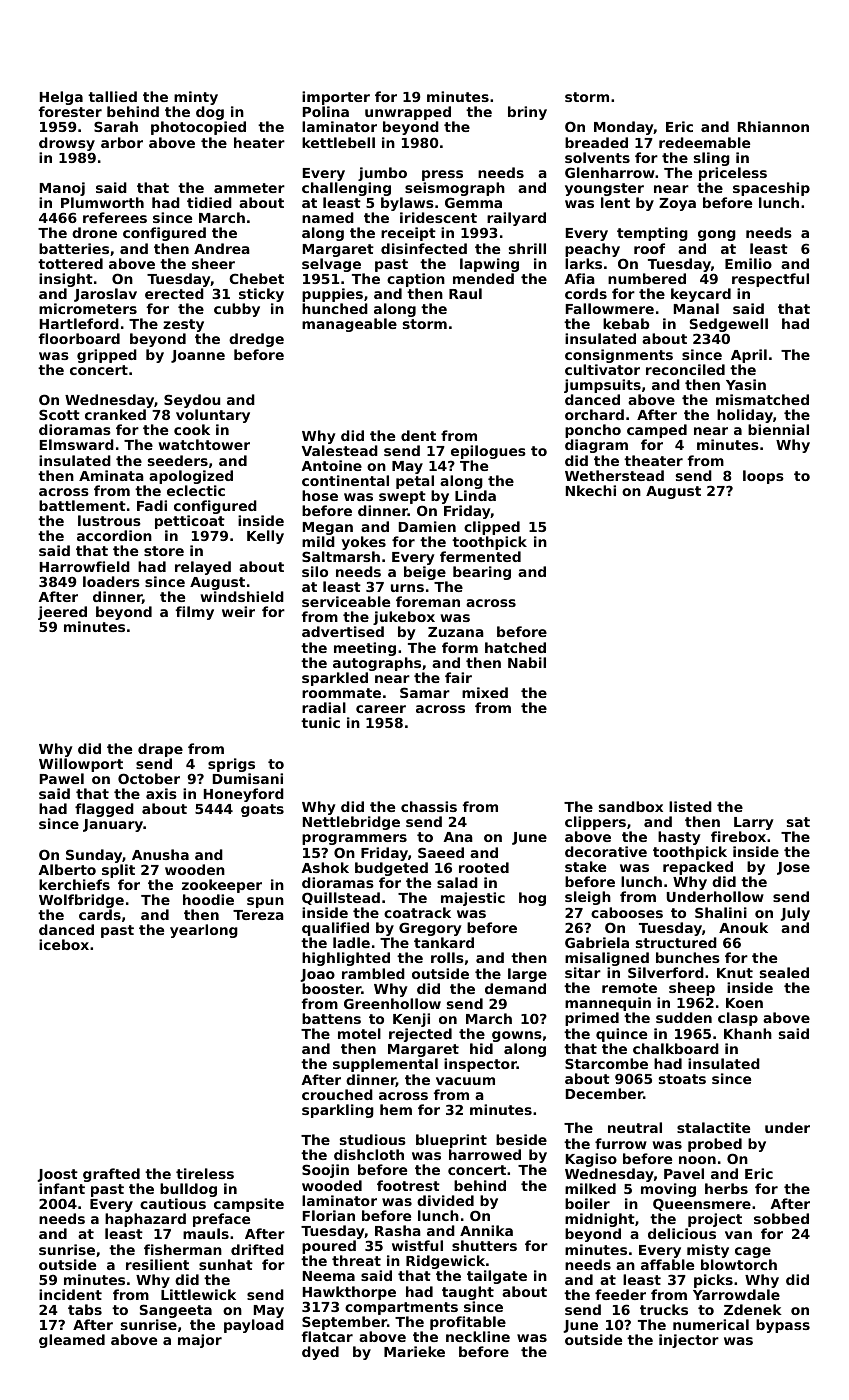 The image size is (849, 1400). Describe the element at coordinates (773, 126) in the image. I see `Rhiannon` at that location.
